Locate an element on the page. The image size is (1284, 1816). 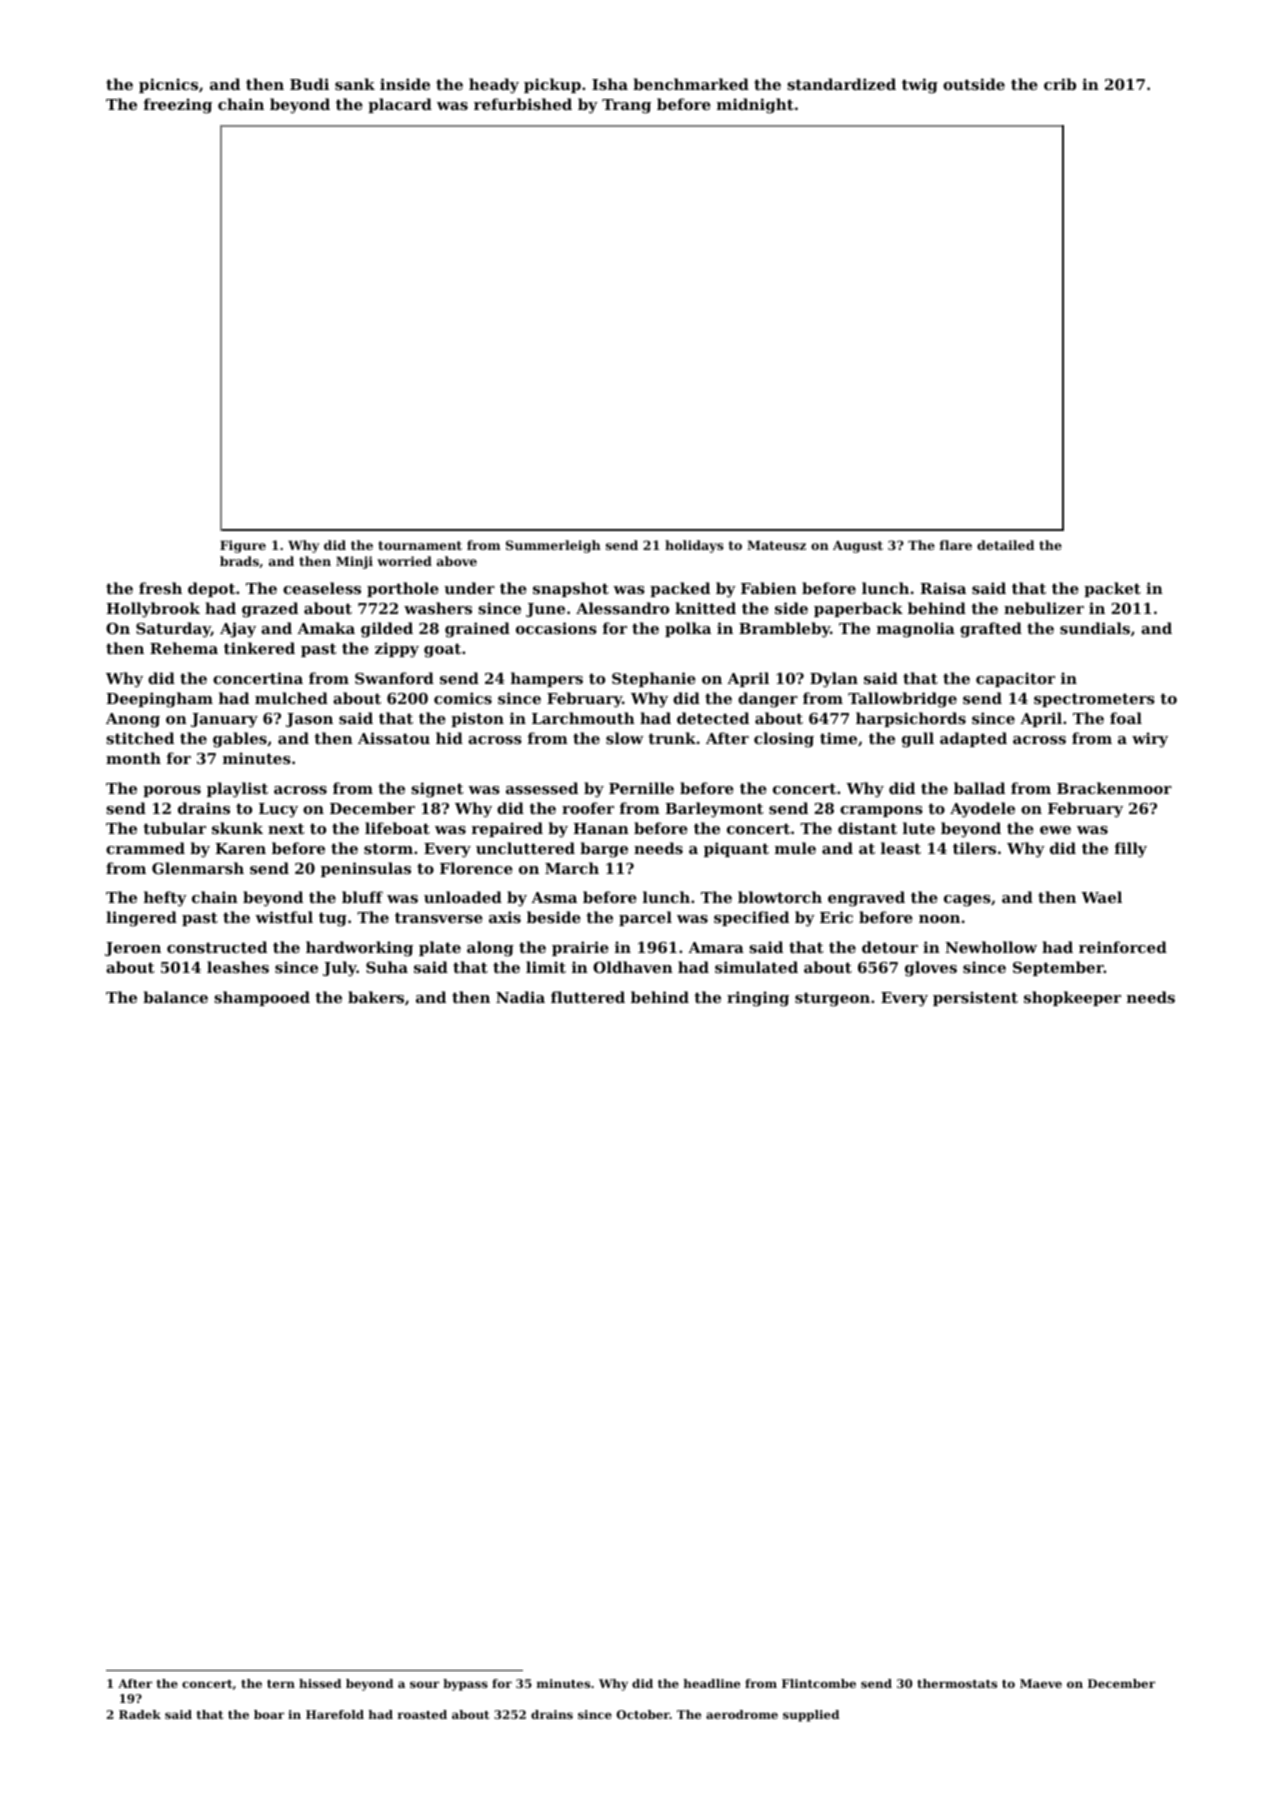
Nadia is located at coordinates (520, 997).
